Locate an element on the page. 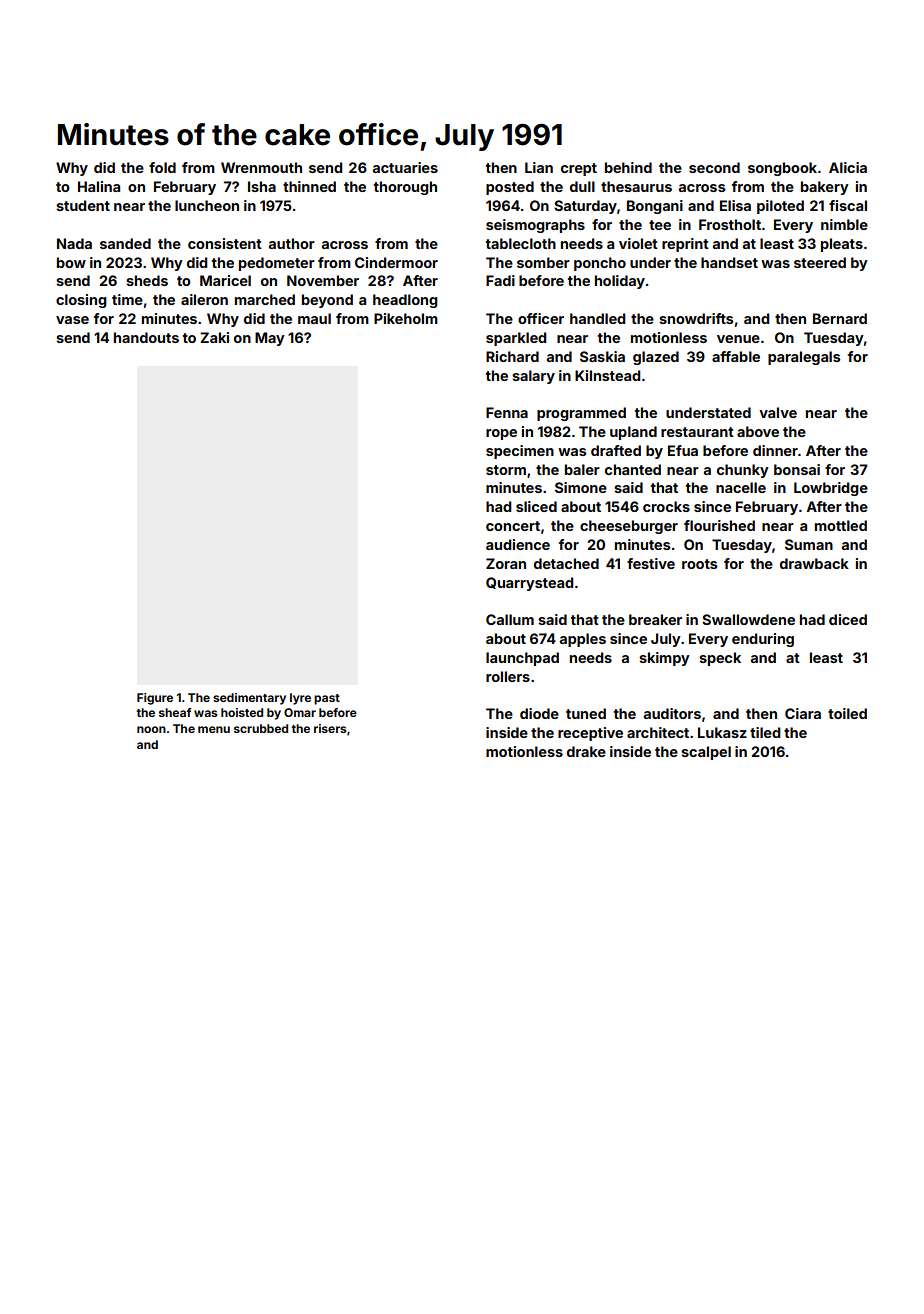  actuaries is located at coordinates (405, 167).
